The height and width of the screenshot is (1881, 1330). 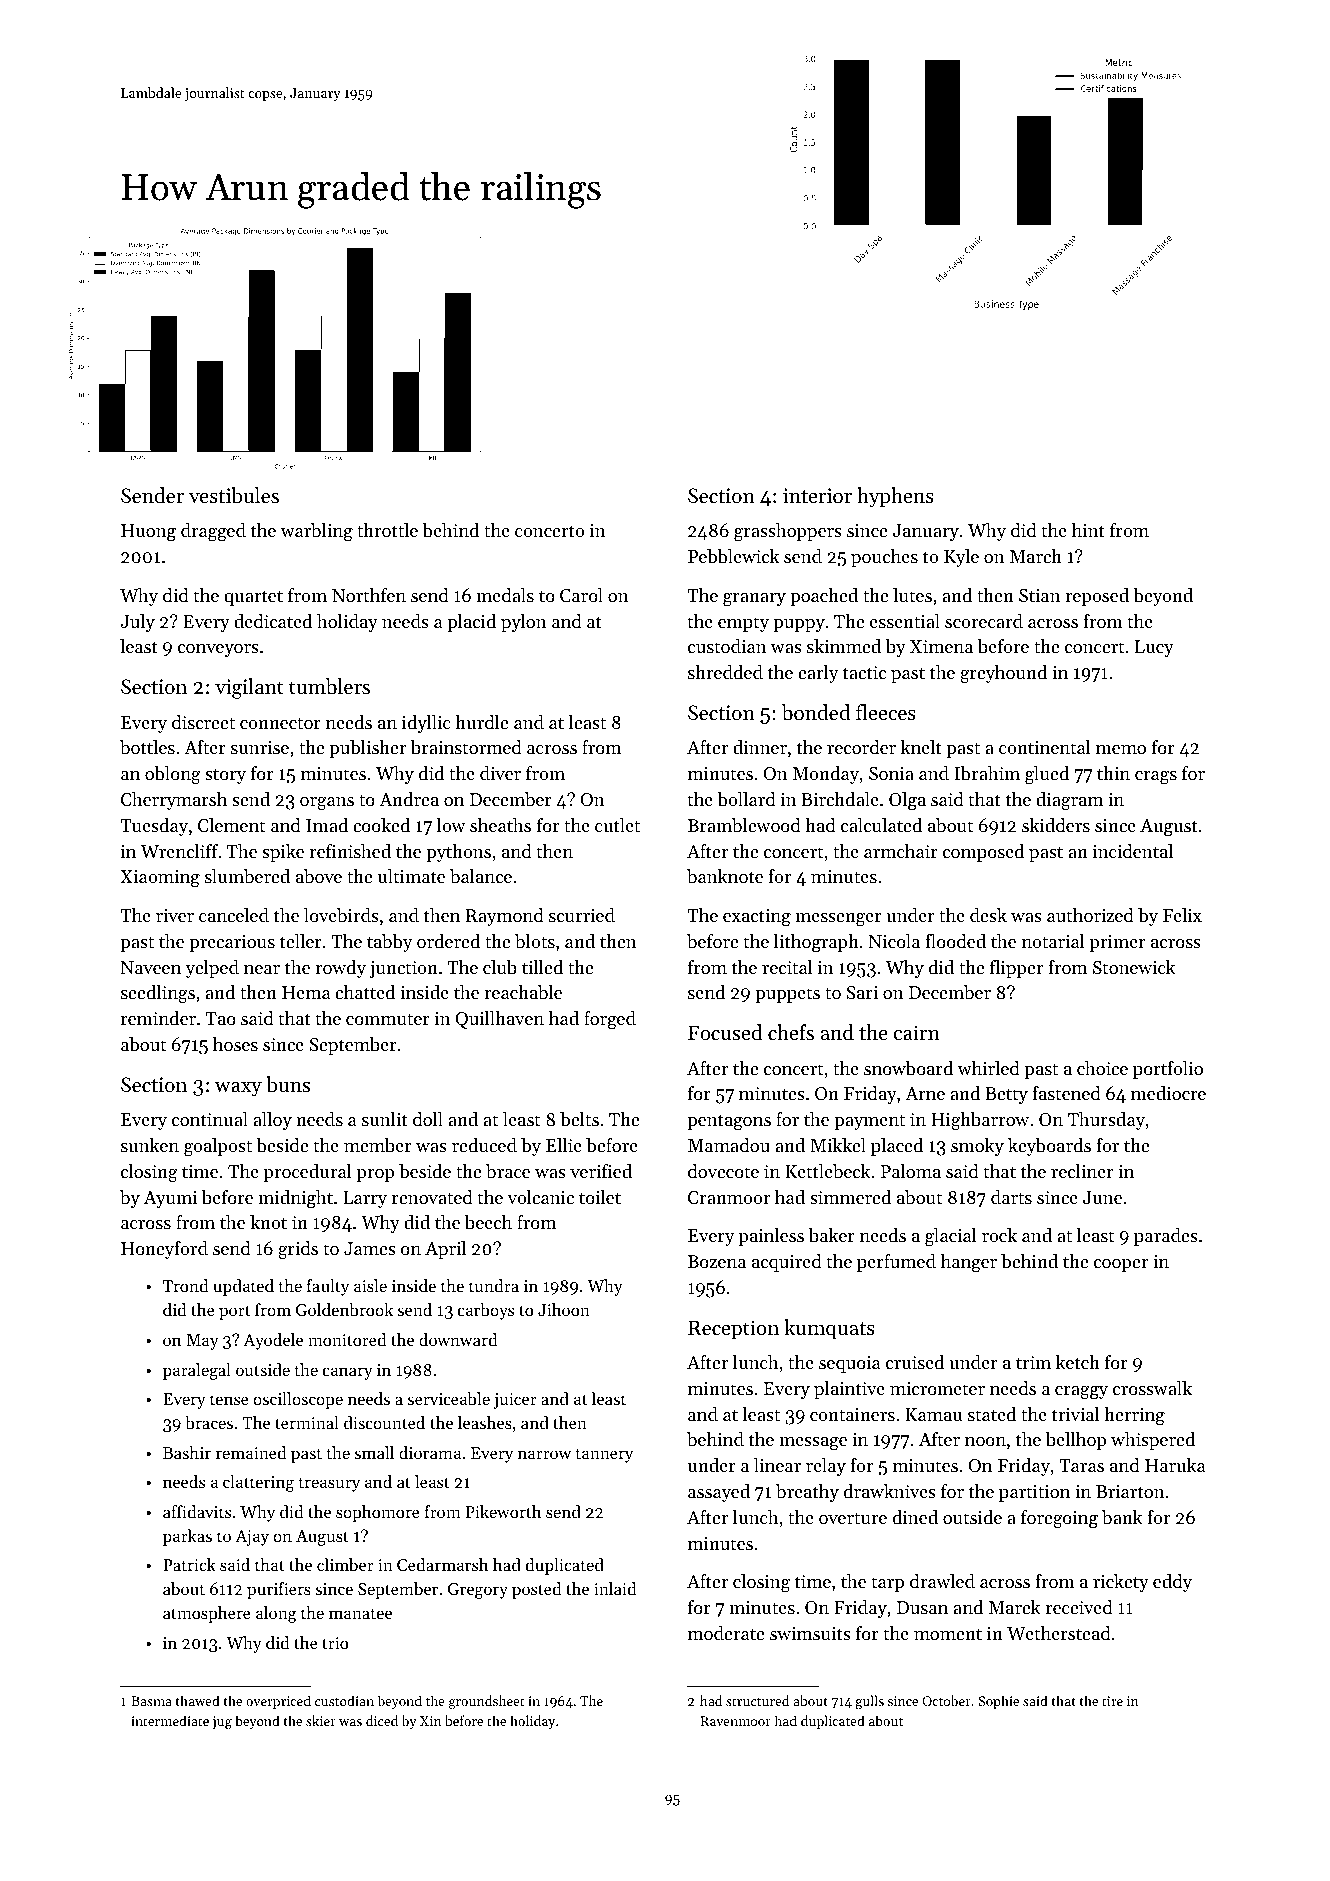 What do you see at coordinates (743, 624) in the screenshot?
I see `empty` at bounding box center [743, 624].
